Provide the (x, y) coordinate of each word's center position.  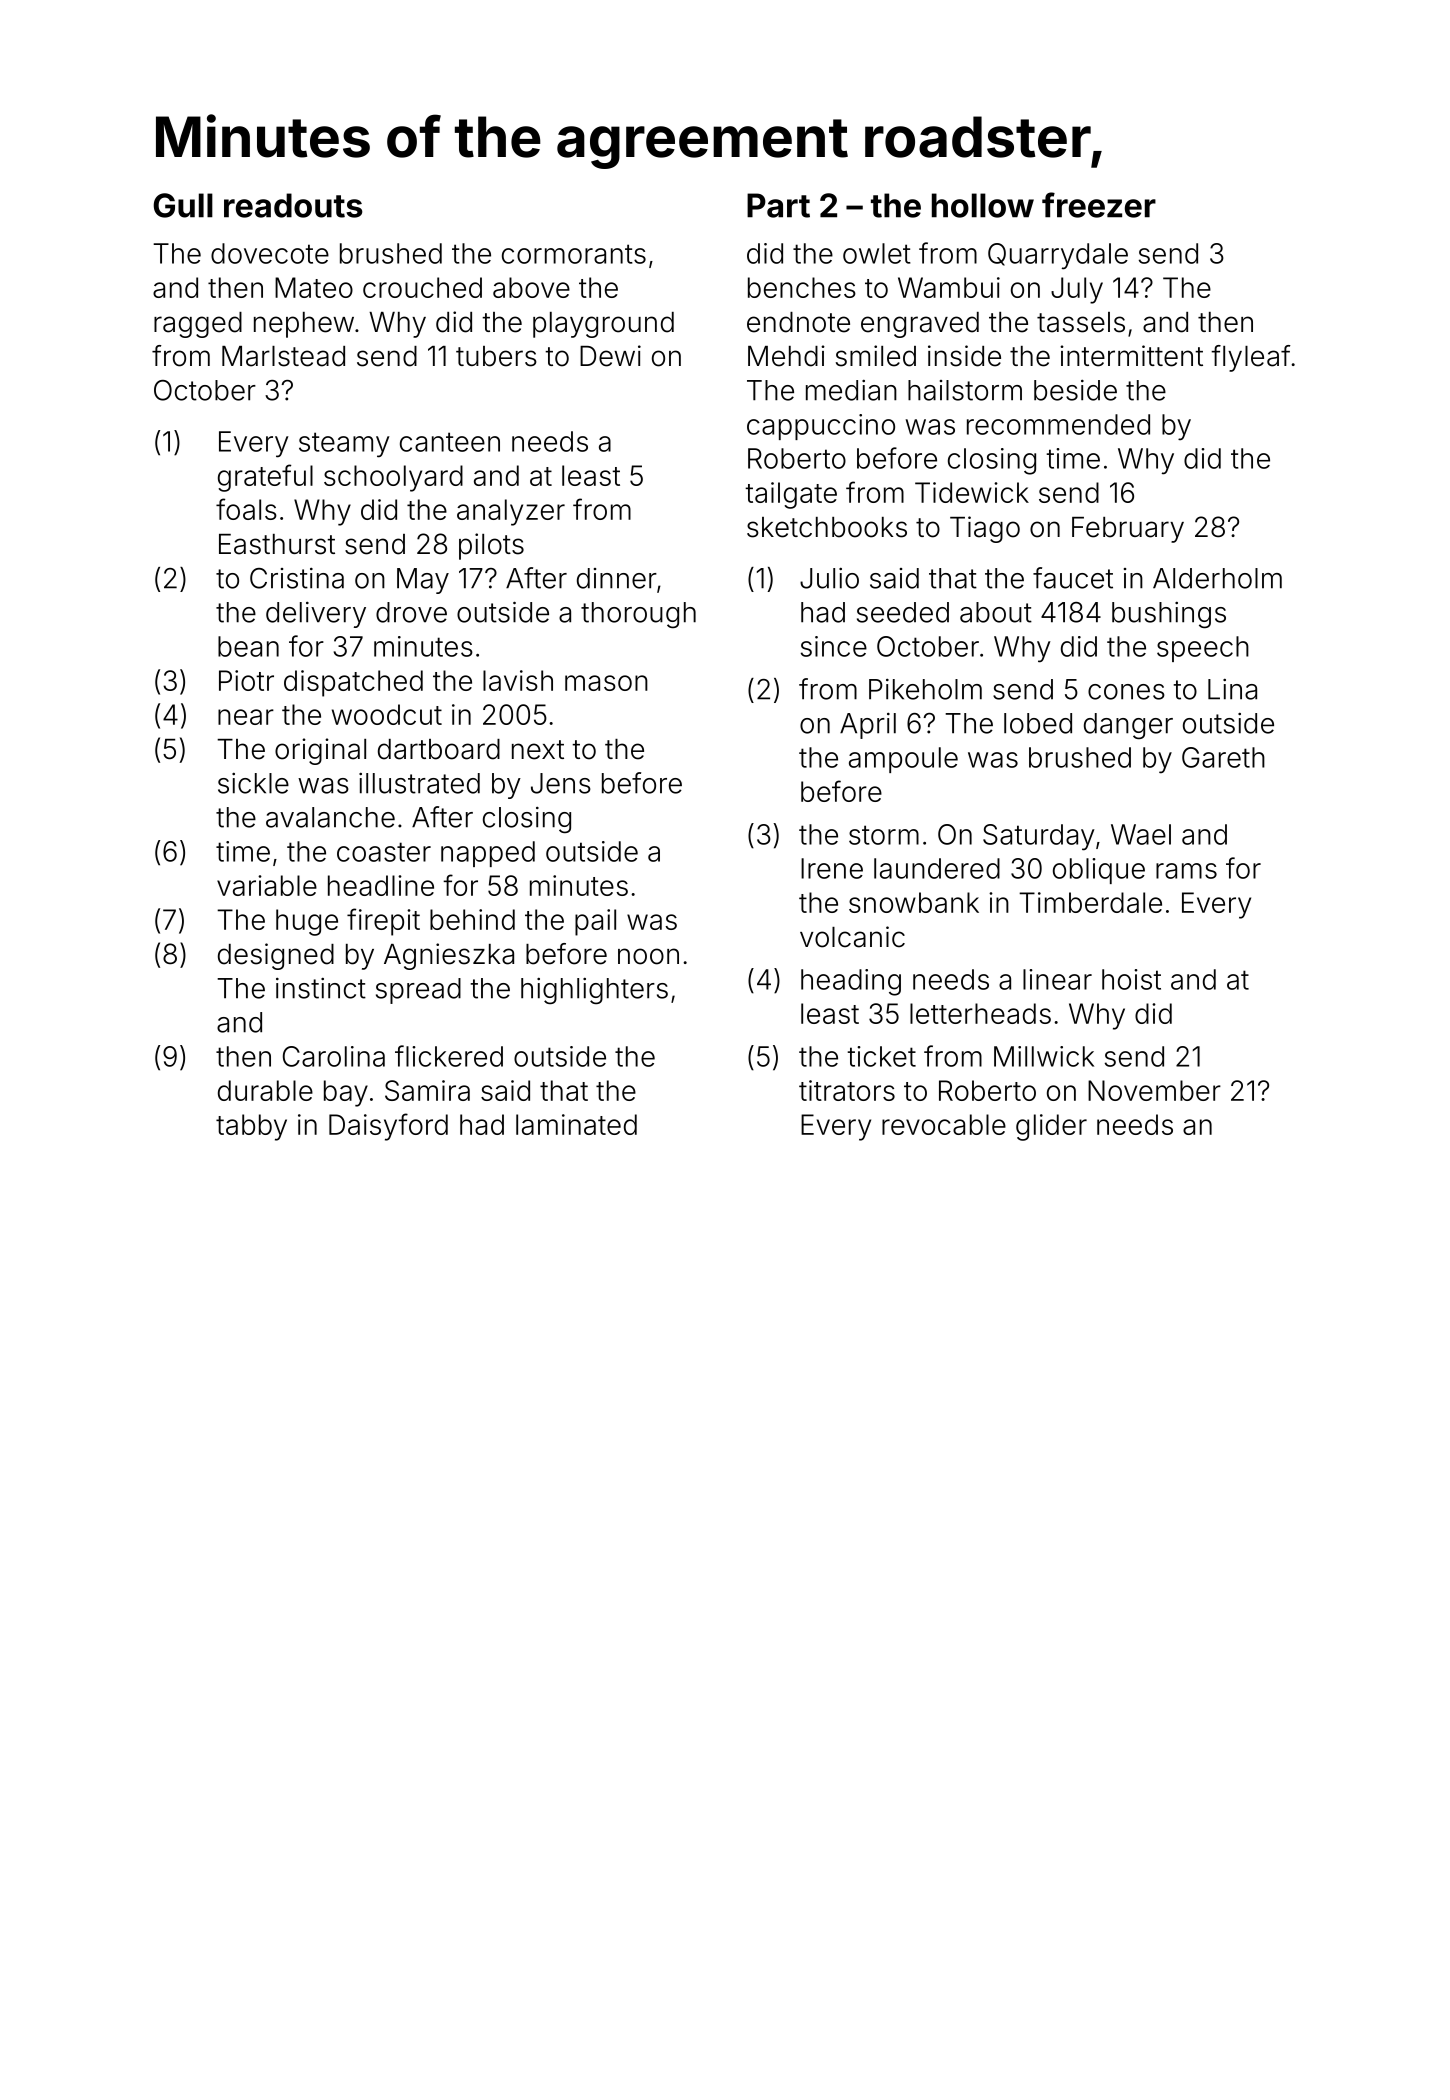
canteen (450, 442)
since (834, 646)
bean (248, 646)
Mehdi (786, 356)
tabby (251, 1127)
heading (851, 982)
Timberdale (1090, 902)
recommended (1058, 424)
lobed (1038, 723)
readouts (293, 205)
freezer (1099, 205)
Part (778, 205)
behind (472, 919)
